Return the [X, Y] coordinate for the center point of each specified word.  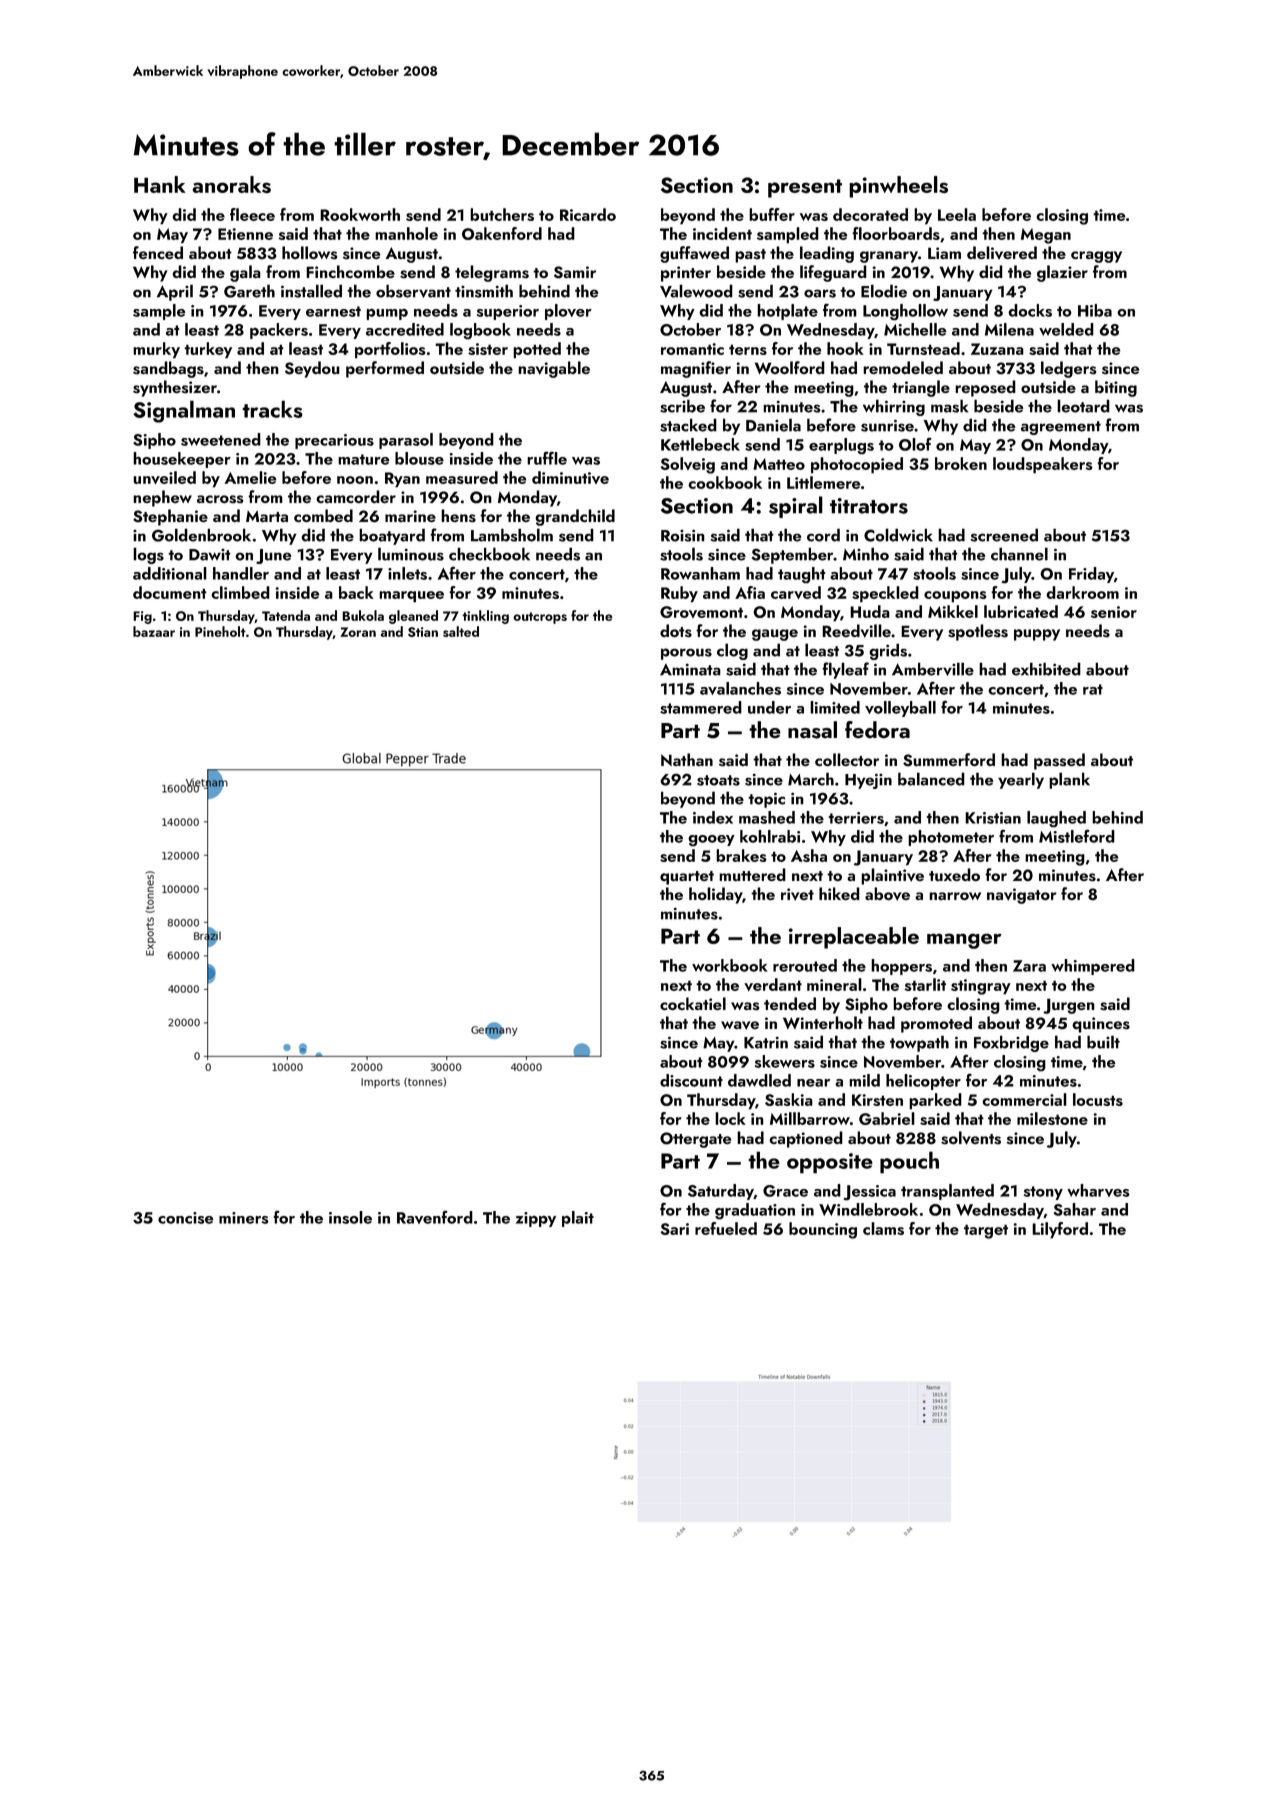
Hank [160, 184]
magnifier [696, 369]
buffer [772, 214]
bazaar [154, 631]
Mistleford [1077, 836]
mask [949, 406]
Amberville [933, 669]
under [769, 707]
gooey [711, 840]
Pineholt [220, 631]
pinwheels [898, 187]
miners [244, 1218]
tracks [272, 409]
